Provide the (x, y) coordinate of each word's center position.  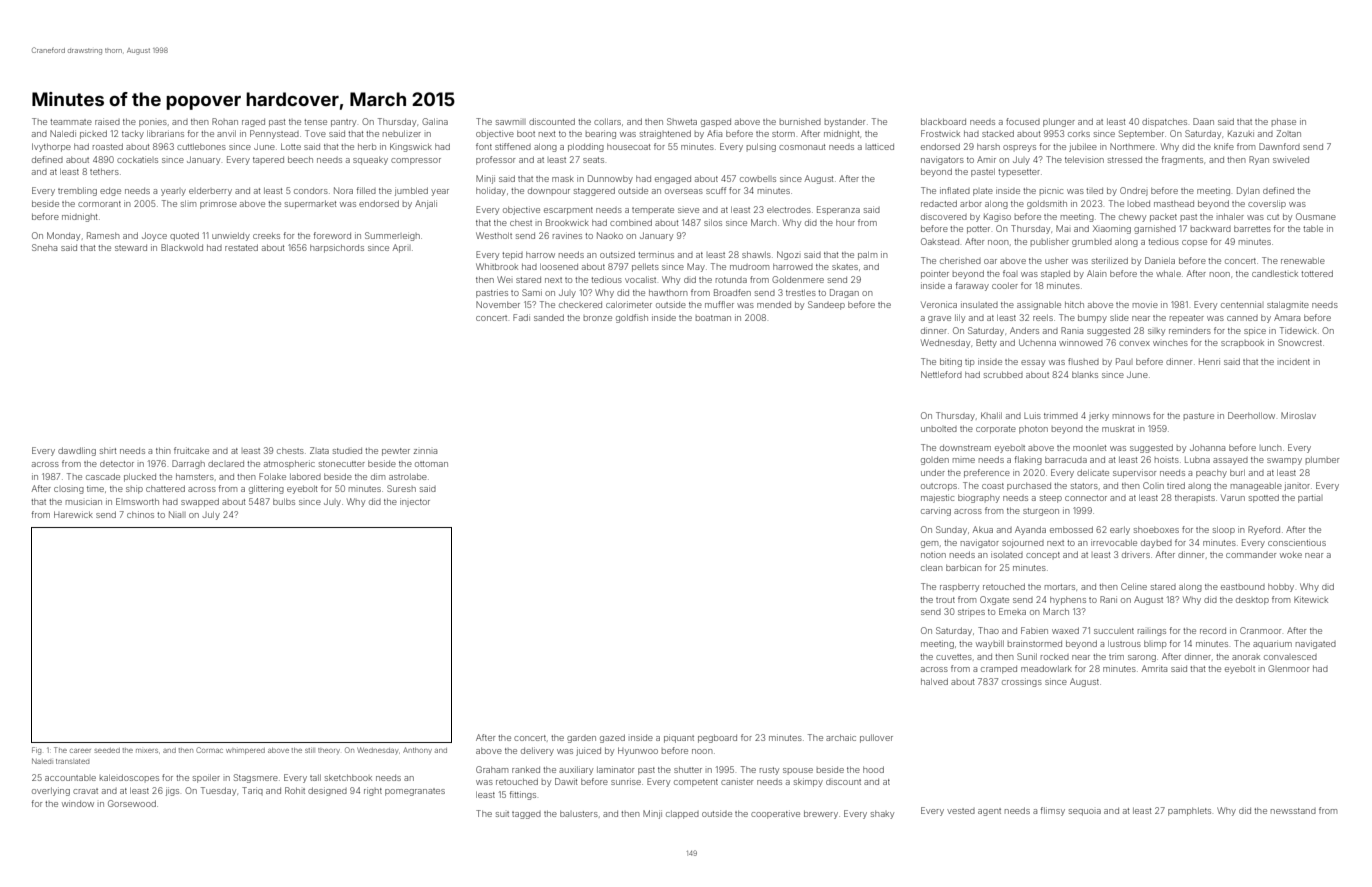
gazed (612, 738)
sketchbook (348, 777)
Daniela (1160, 260)
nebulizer (402, 133)
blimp (1155, 644)
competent (696, 783)
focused (1023, 121)
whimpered (245, 751)
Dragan (844, 293)
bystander (845, 122)
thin (163, 450)
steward (131, 247)
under (933, 472)
